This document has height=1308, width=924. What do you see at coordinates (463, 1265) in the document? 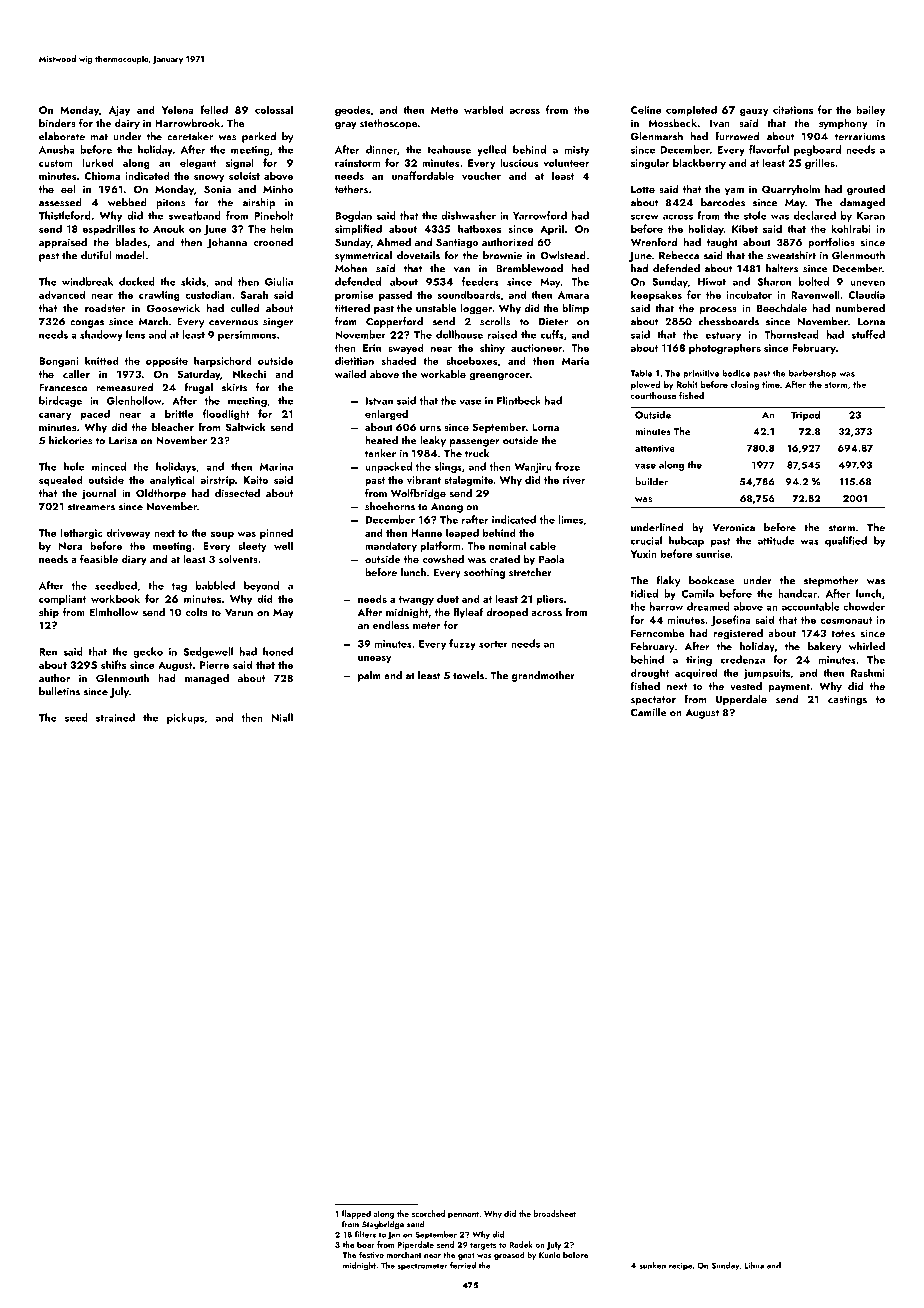
I see `ferried` at bounding box center [463, 1265].
